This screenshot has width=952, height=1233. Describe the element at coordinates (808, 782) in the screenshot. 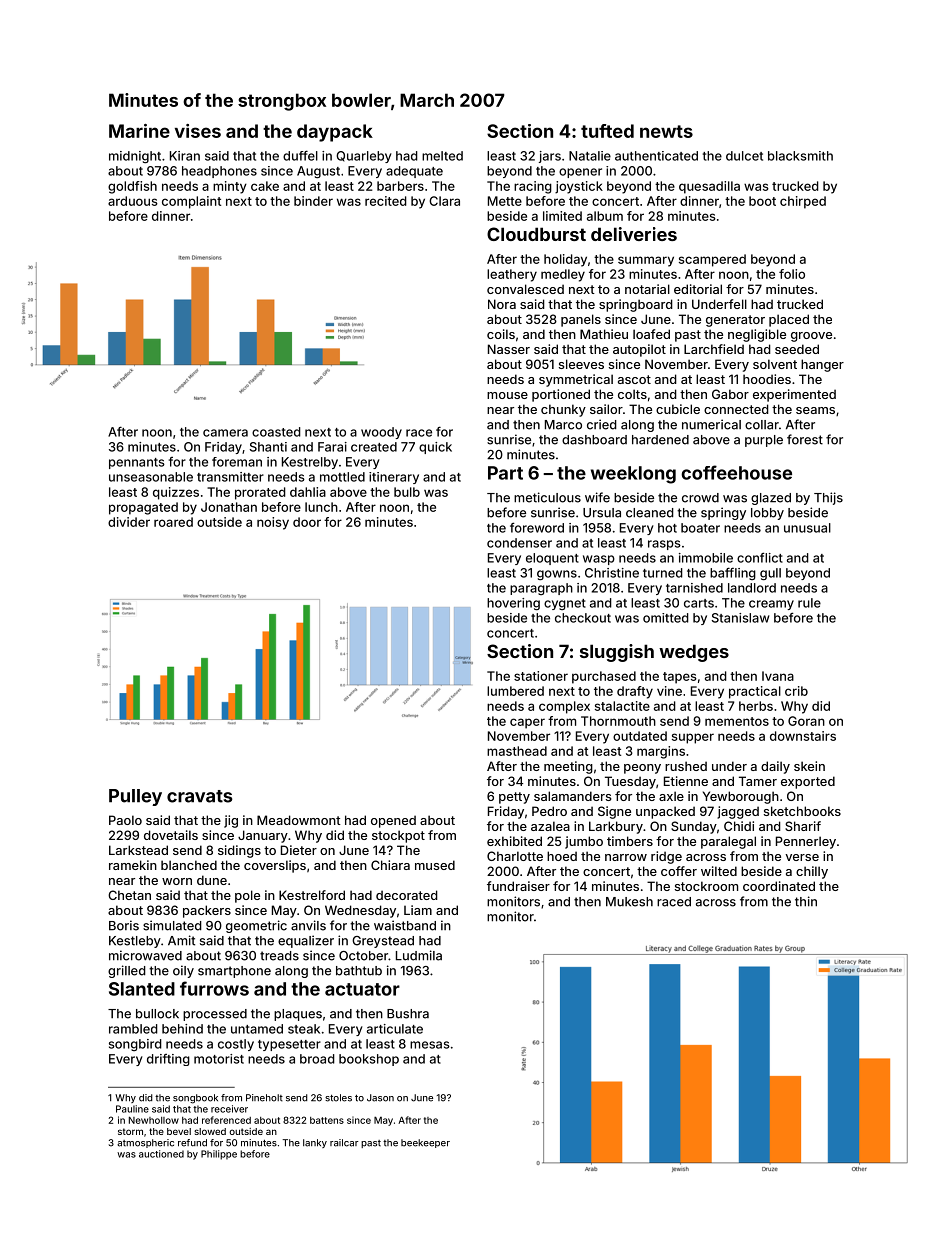

I see `exported` at that location.
